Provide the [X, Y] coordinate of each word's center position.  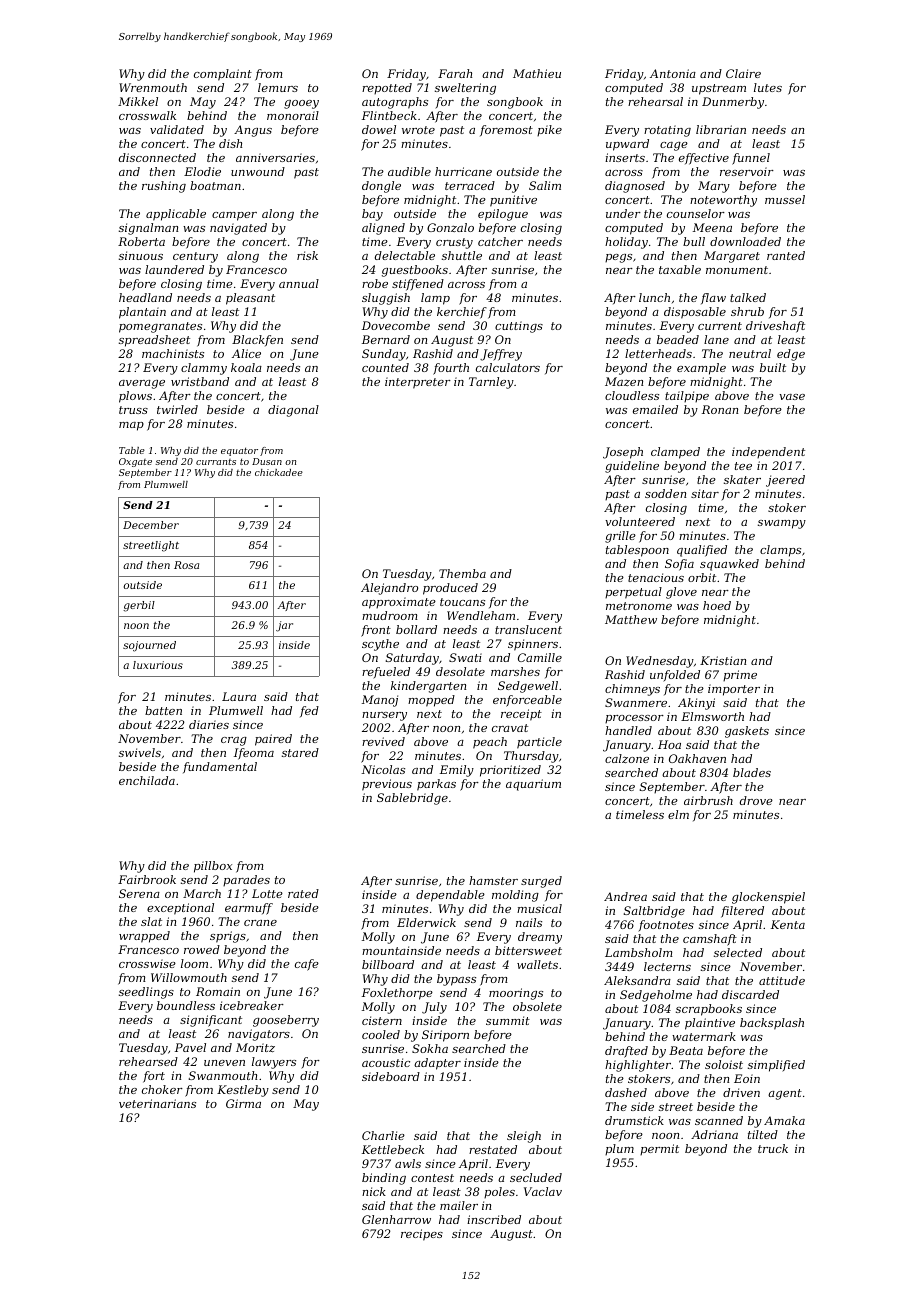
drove [756, 800]
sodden [665, 493]
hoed [717, 605]
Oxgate [135, 462]
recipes [422, 1235]
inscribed [494, 1219]
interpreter [418, 383]
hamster [493, 880]
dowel [379, 129]
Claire [743, 73]
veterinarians [157, 1103]
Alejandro [389, 589]
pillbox [213, 867]
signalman [148, 229]
